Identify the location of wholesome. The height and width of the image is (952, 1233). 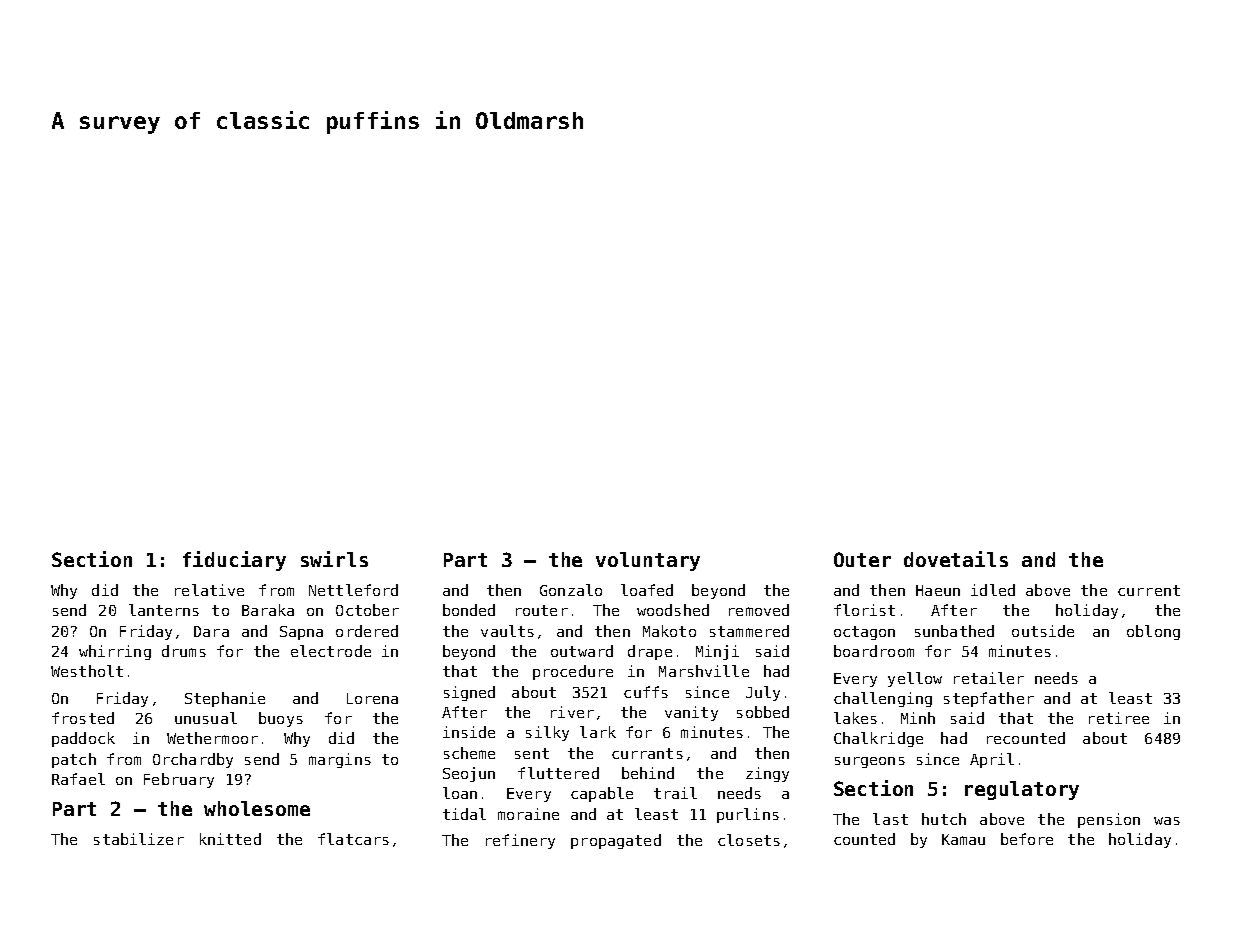
(257, 808).
